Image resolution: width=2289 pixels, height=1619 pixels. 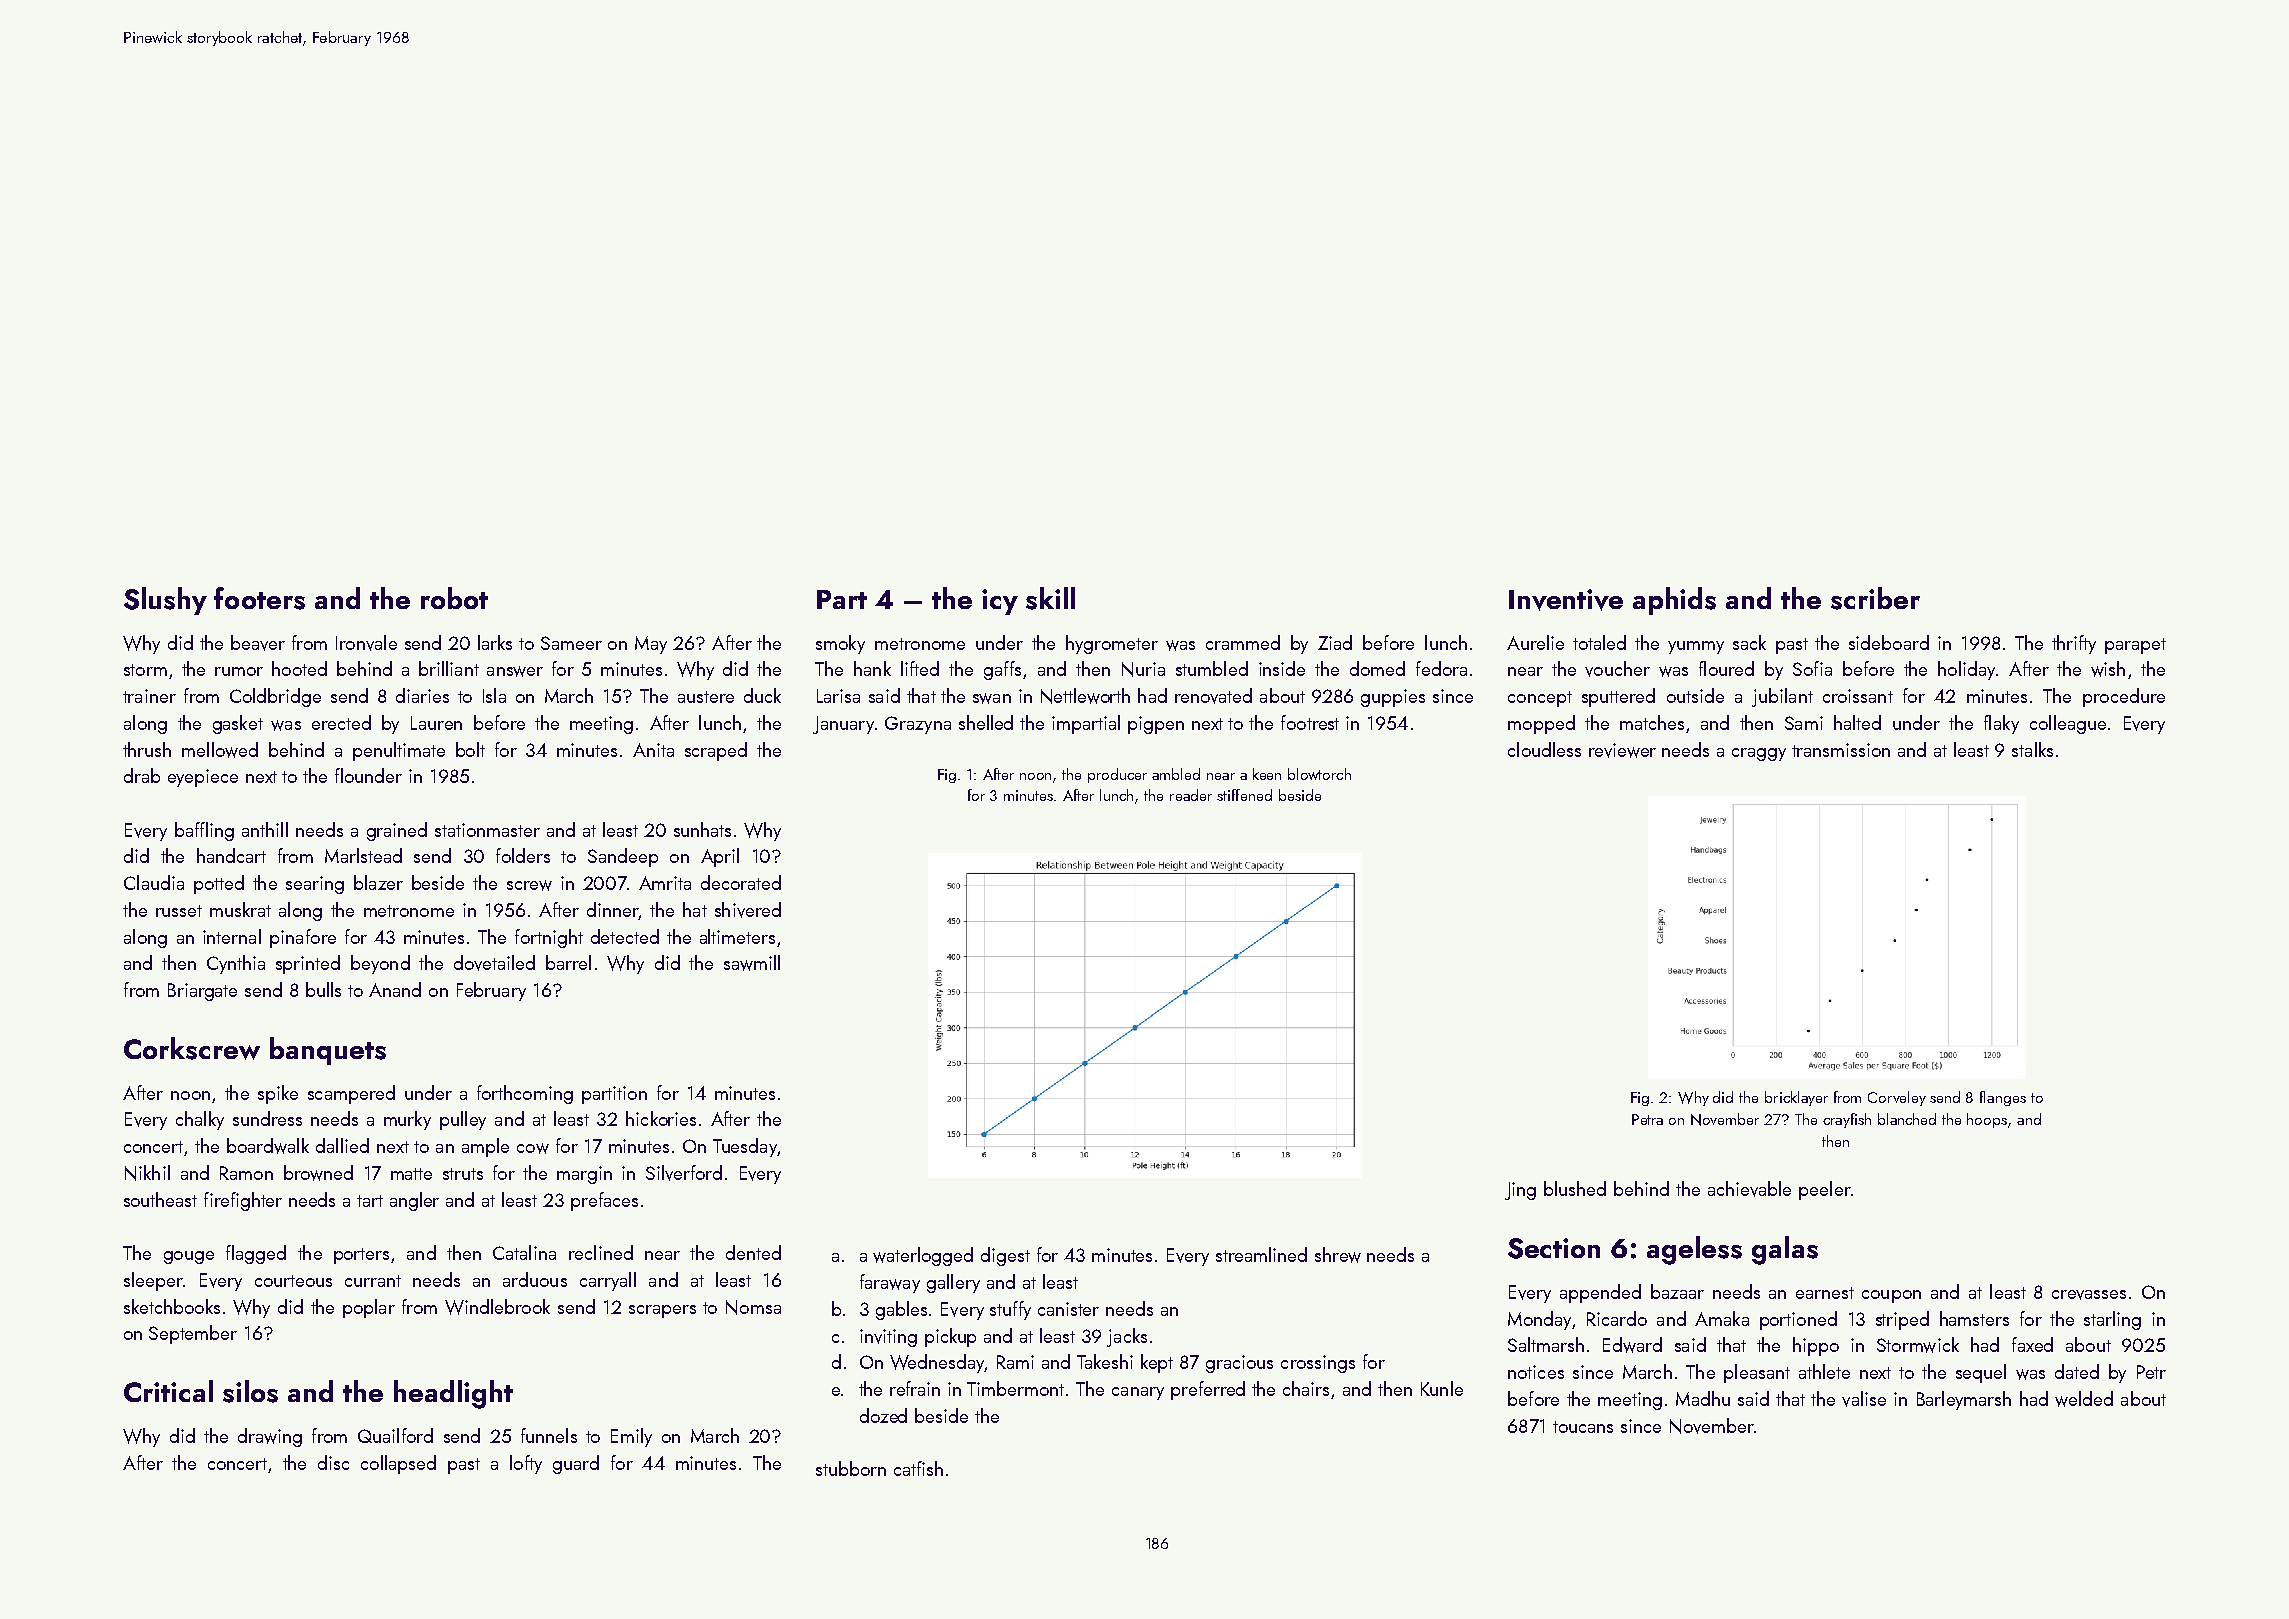 What do you see at coordinates (1191, 795) in the page?
I see `reader` at bounding box center [1191, 795].
